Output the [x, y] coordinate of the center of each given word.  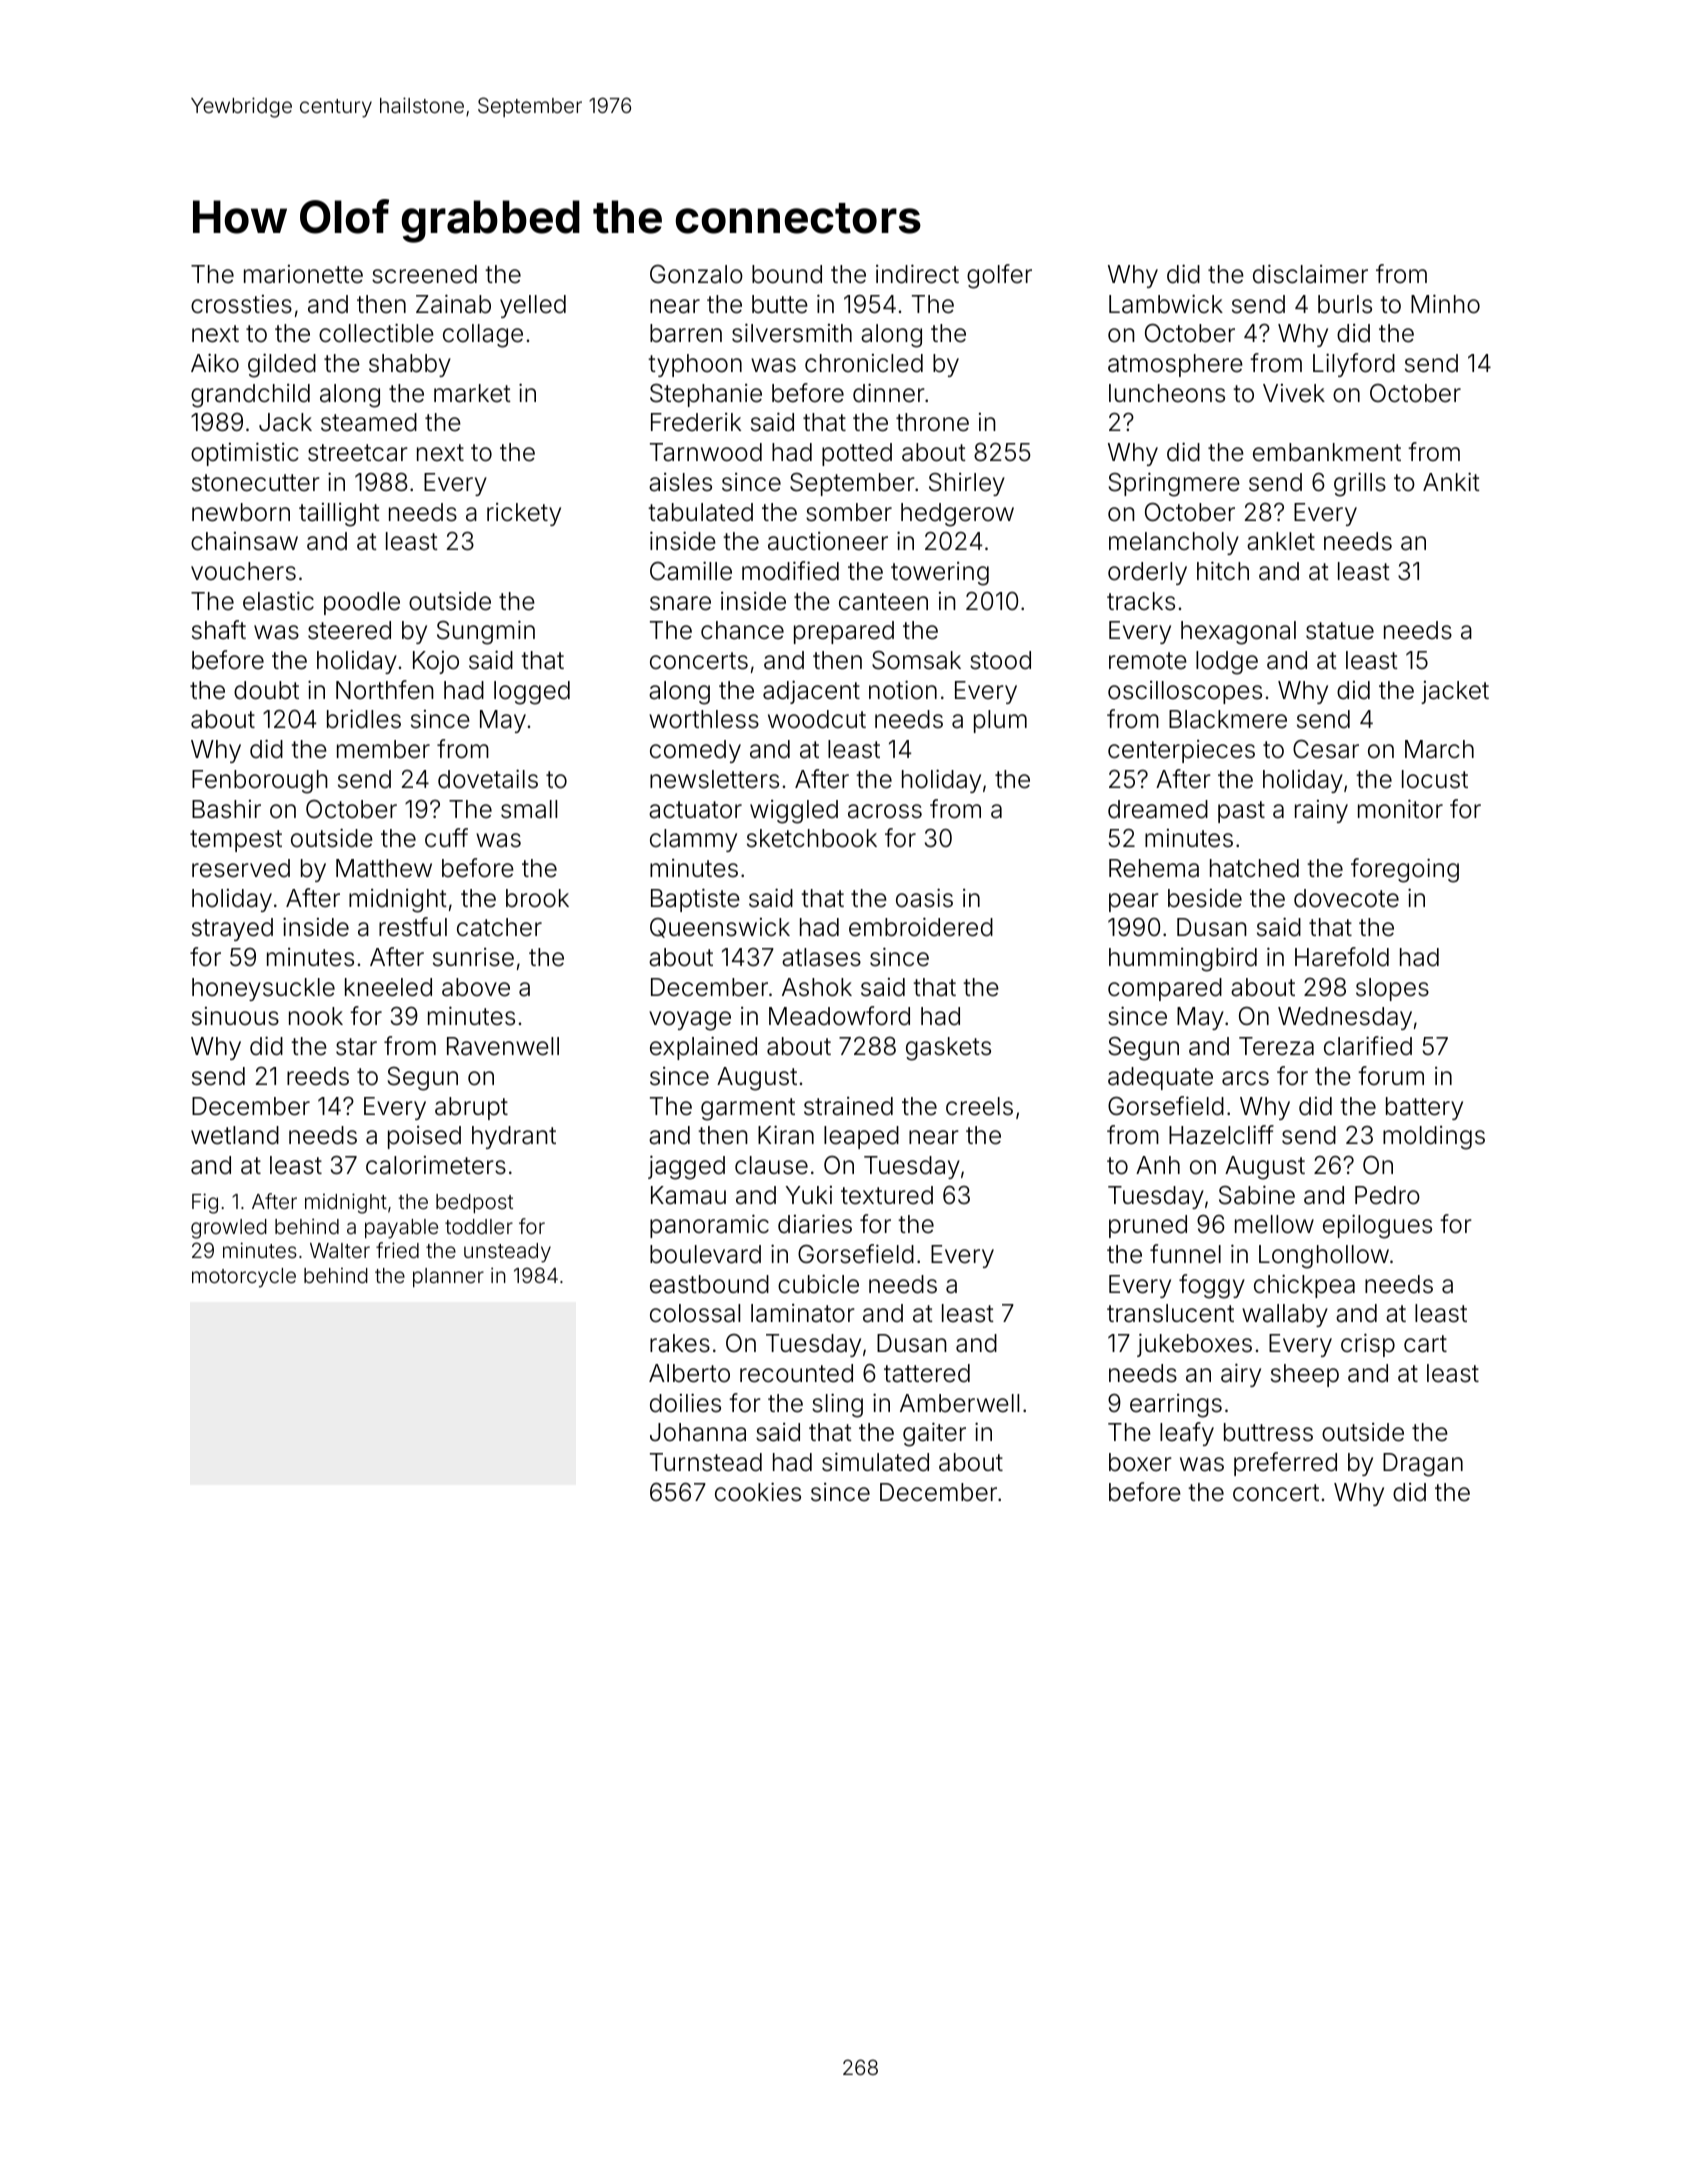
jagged [686, 1167]
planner [448, 1277]
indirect [917, 274]
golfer [999, 276]
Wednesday [1345, 1018]
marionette [303, 274]
